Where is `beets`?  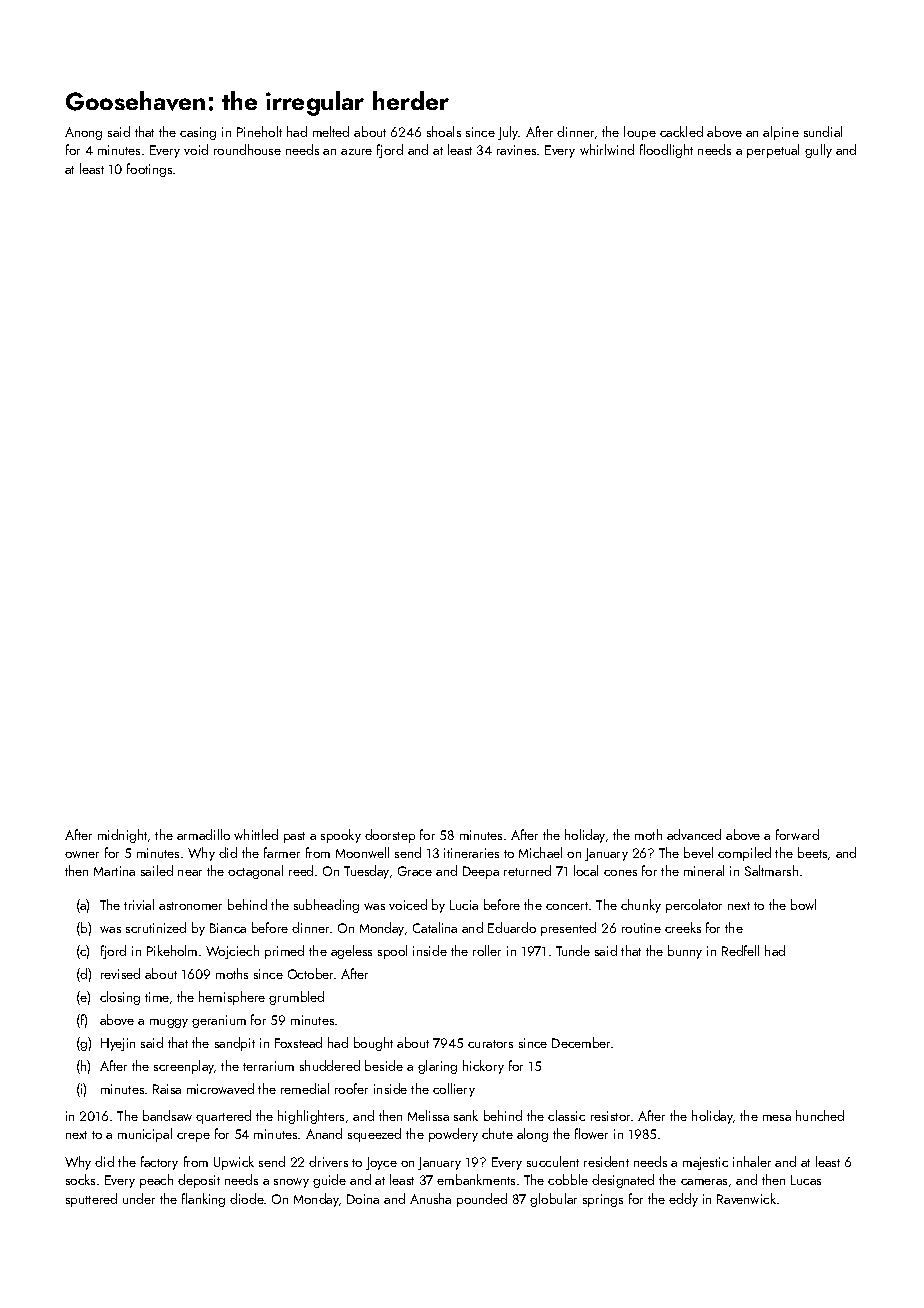 beets is located at coordinates (812, 852).
